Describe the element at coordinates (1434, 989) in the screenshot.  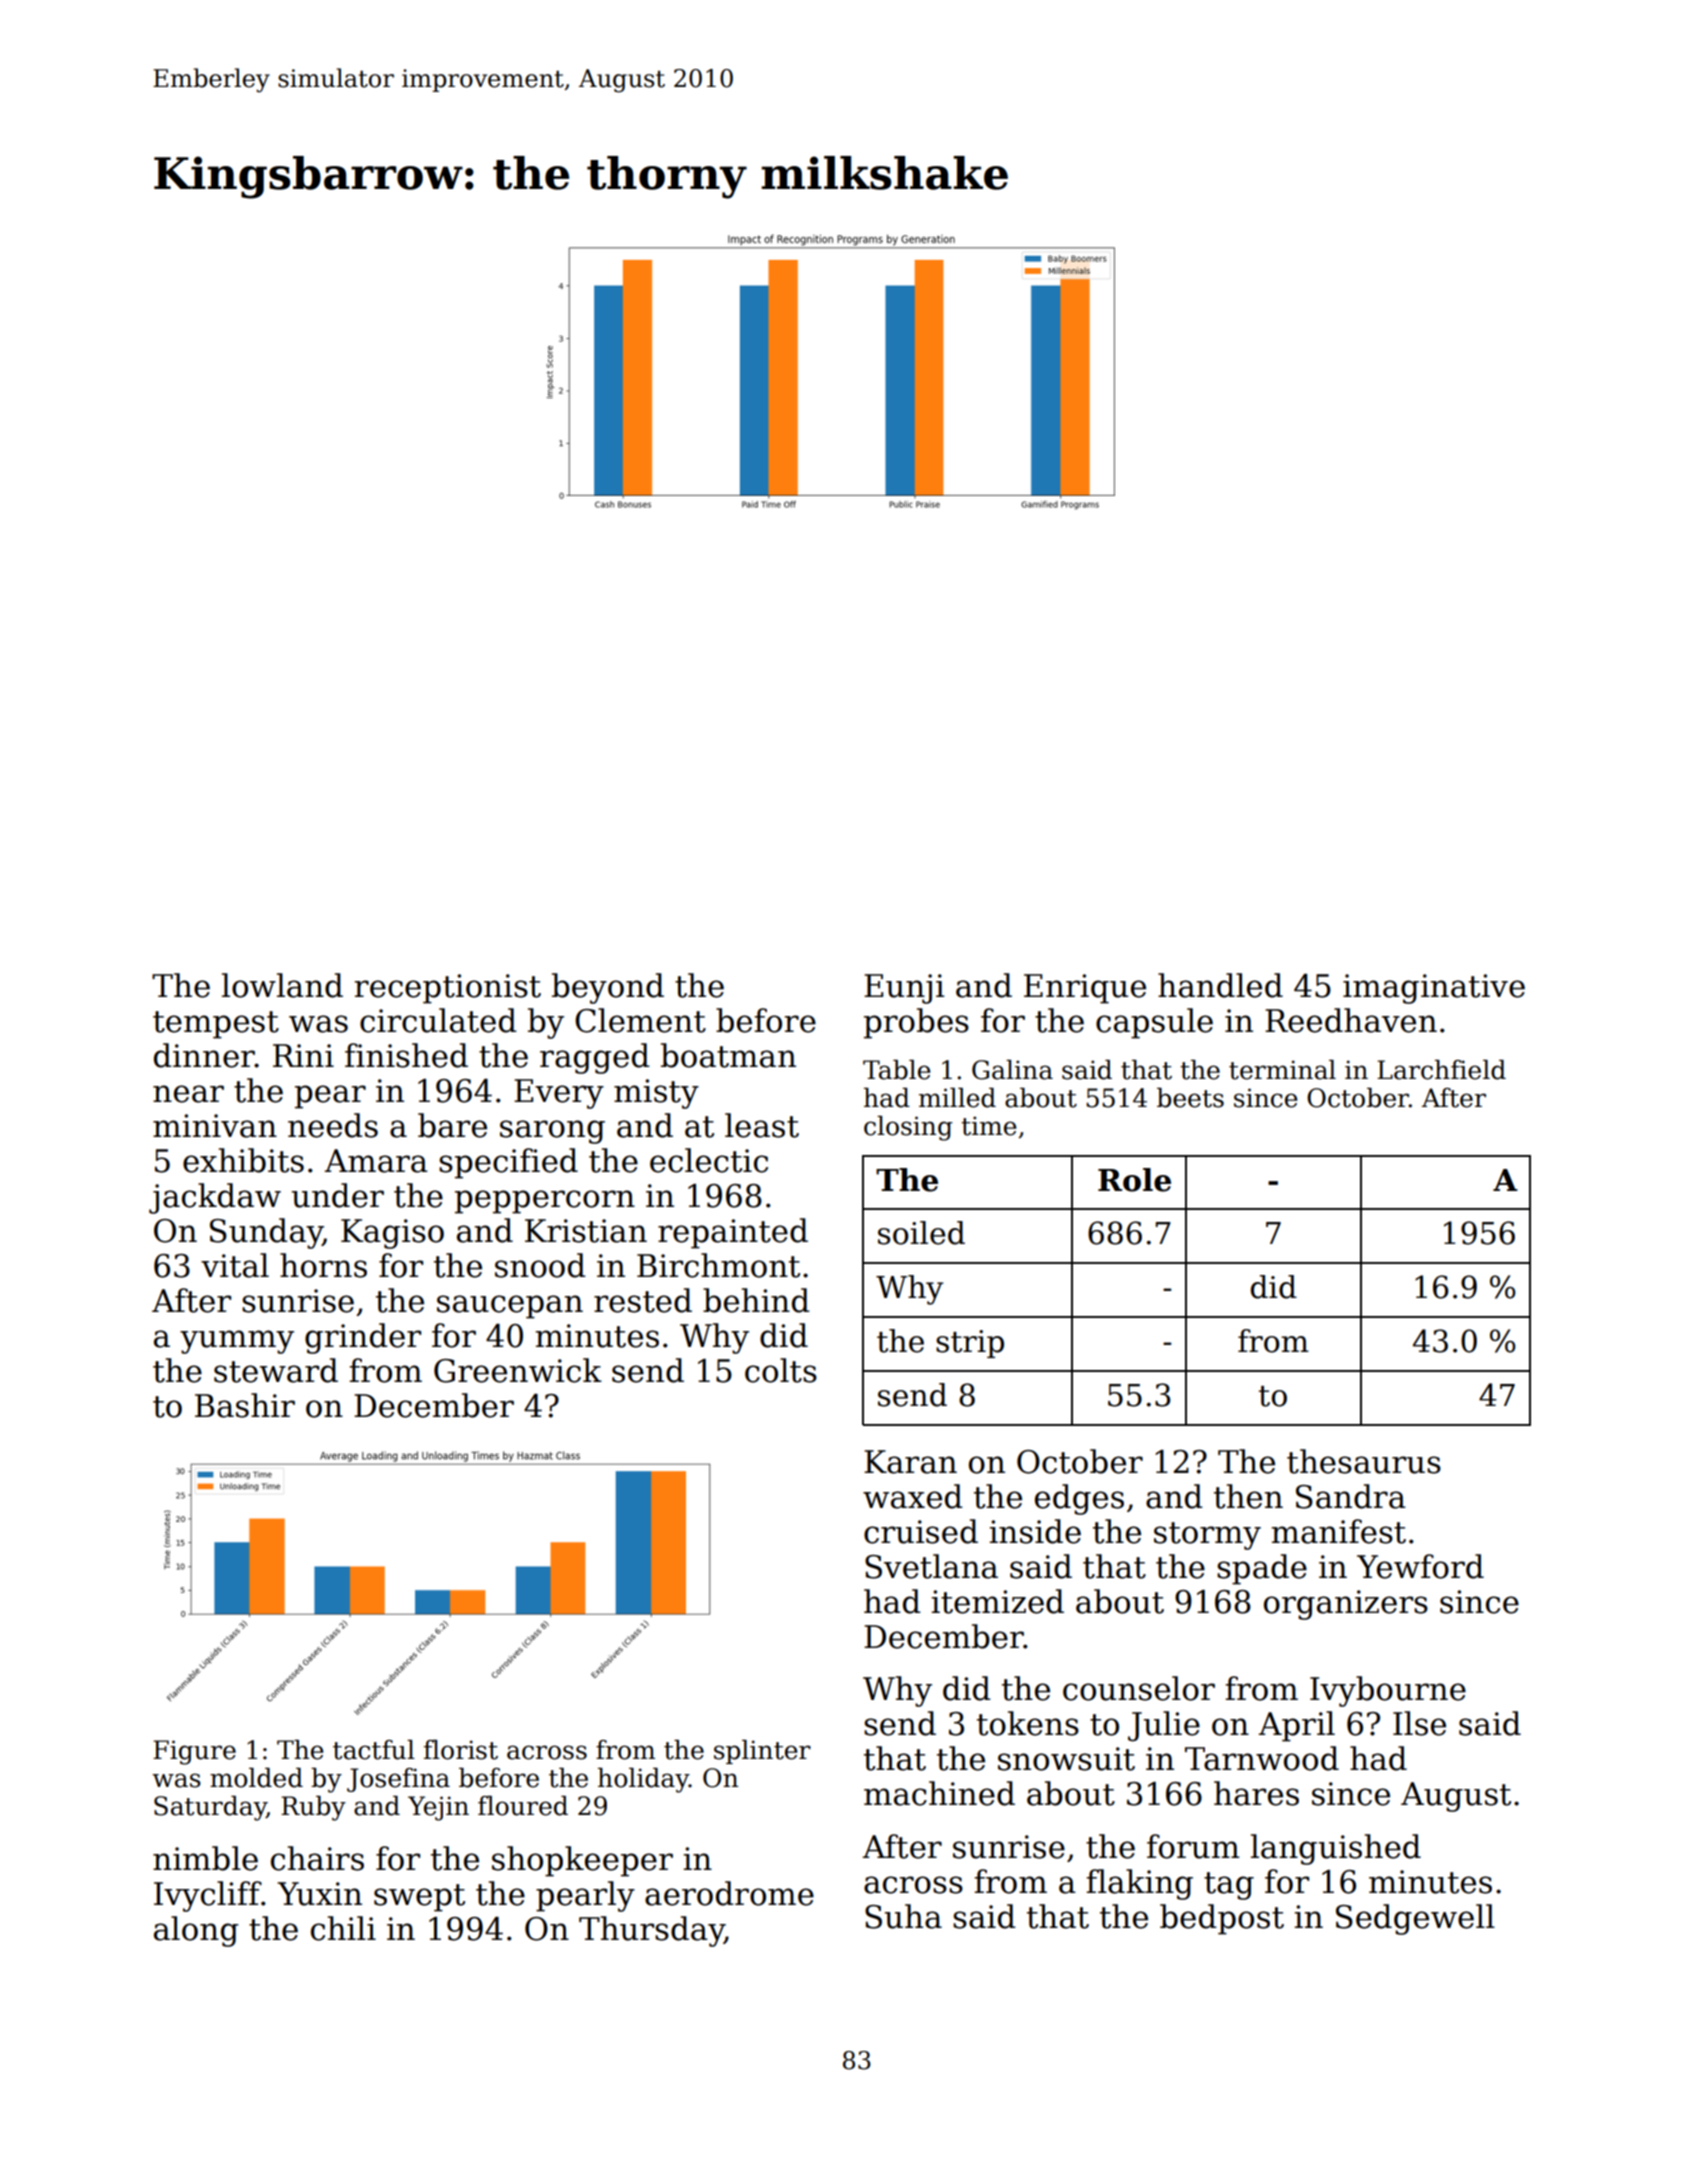
I see `imaginative` at that location.
